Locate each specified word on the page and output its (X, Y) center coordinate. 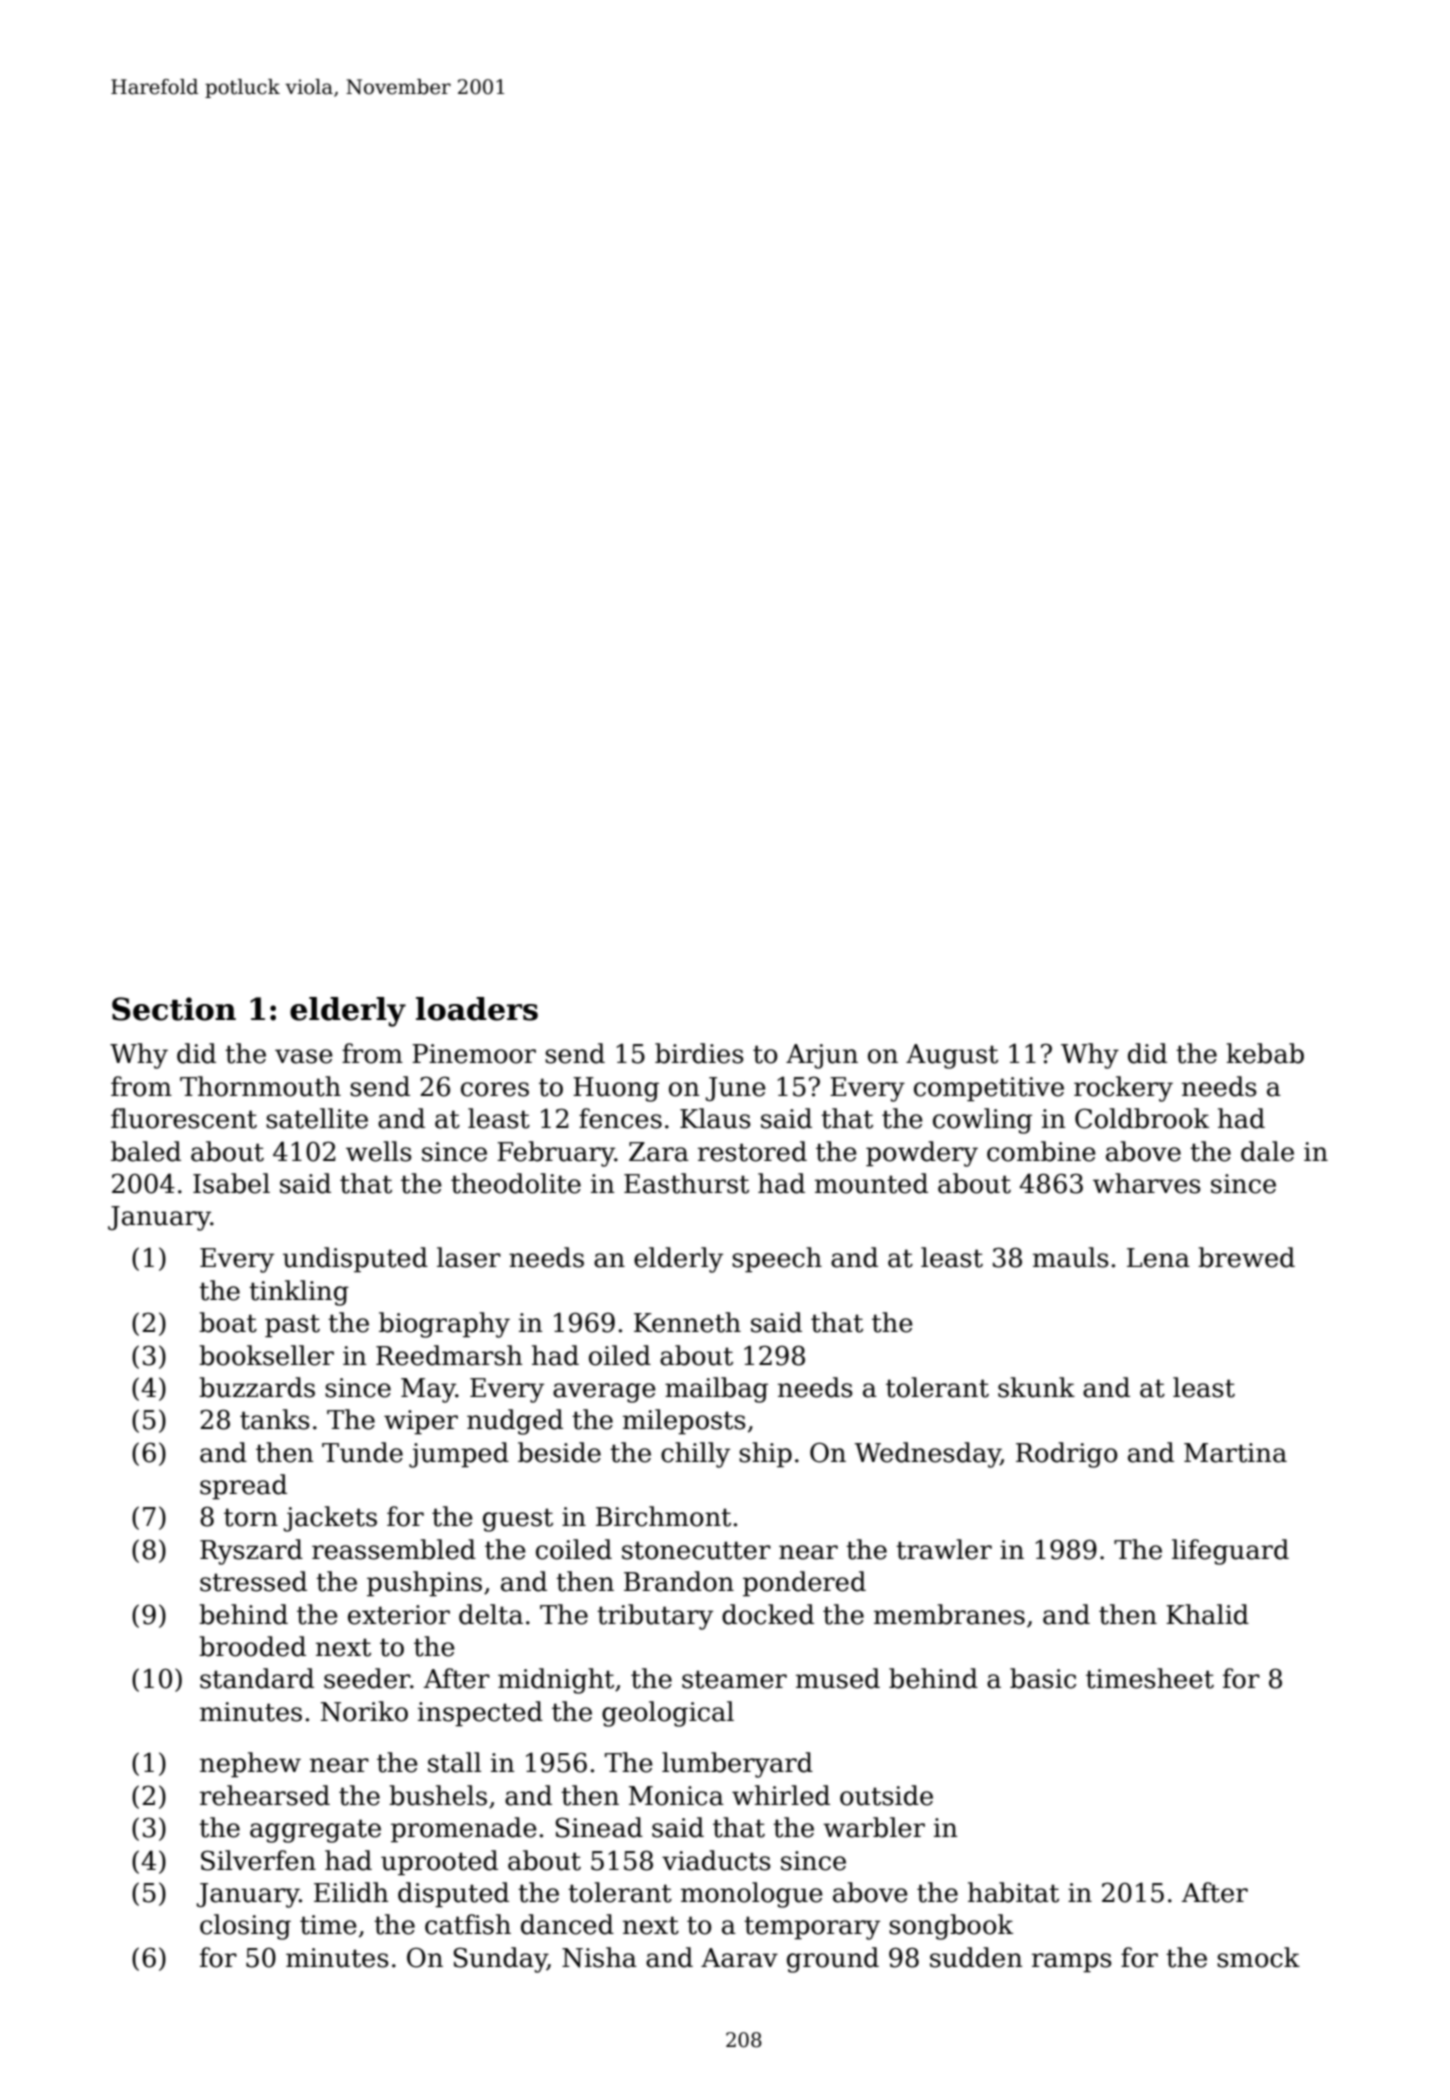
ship (765, 1455)
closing (245, 1927)
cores (495, 1089)
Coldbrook (1142, 1118)
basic (1043, 1678)
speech (777, 1260)
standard (257, 1678)
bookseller (266, 1355)
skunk (1036, 1387)
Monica (676, 1796)
